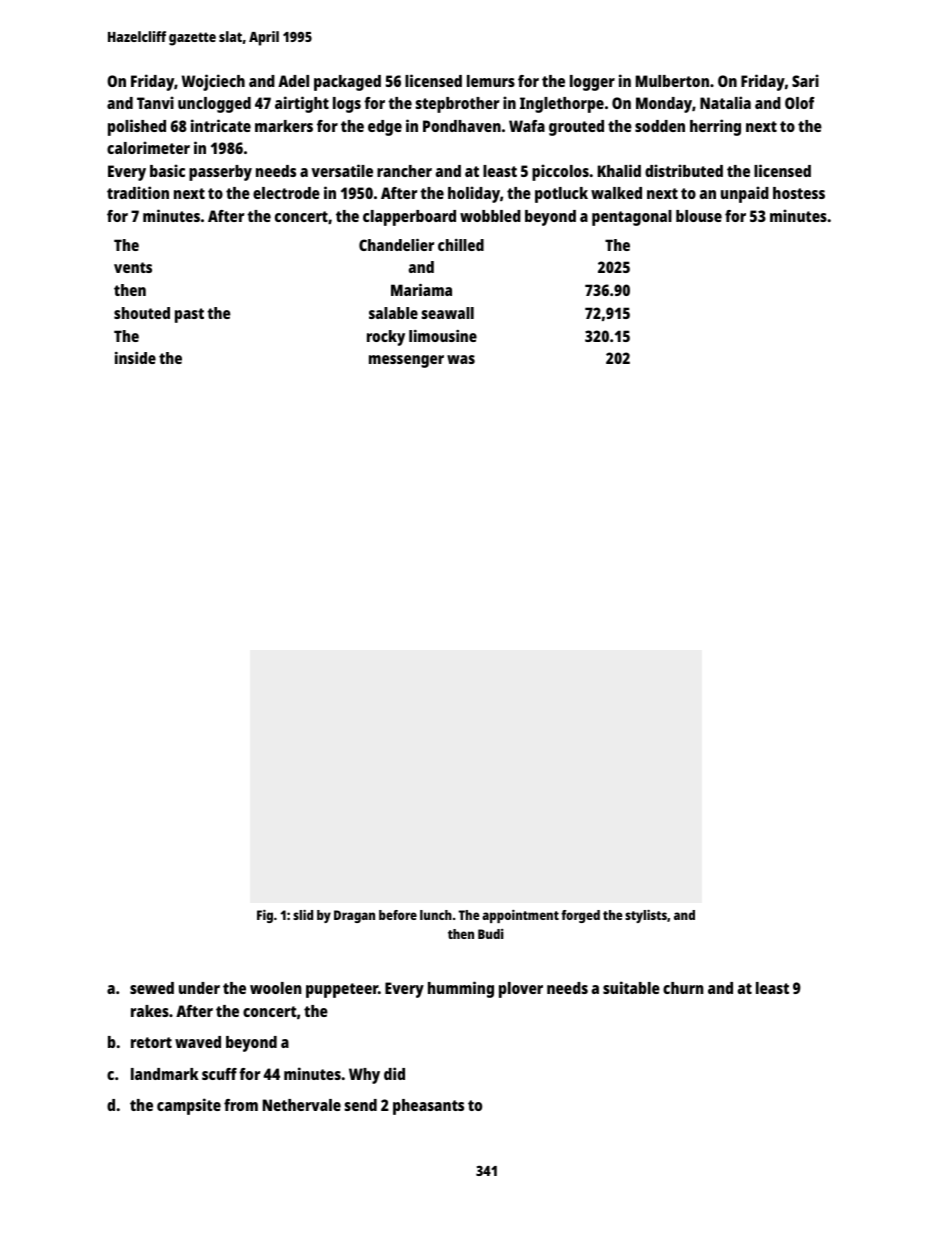  What do you see at coordinates (461, 359) in the document?
I see `was` at bounding box center [461, 359].
